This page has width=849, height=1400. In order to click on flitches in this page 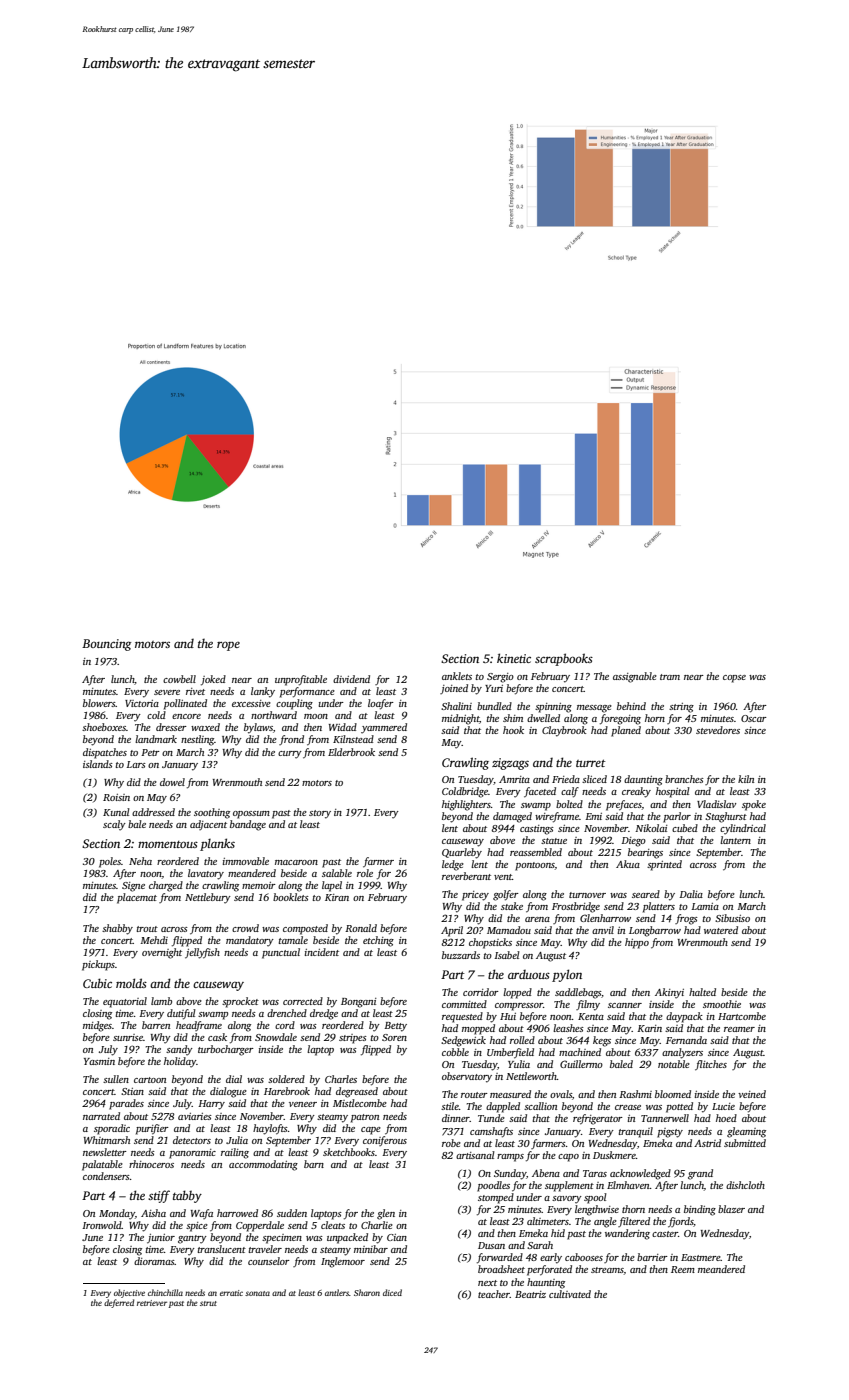, I will do `click(711, 1065)`.
